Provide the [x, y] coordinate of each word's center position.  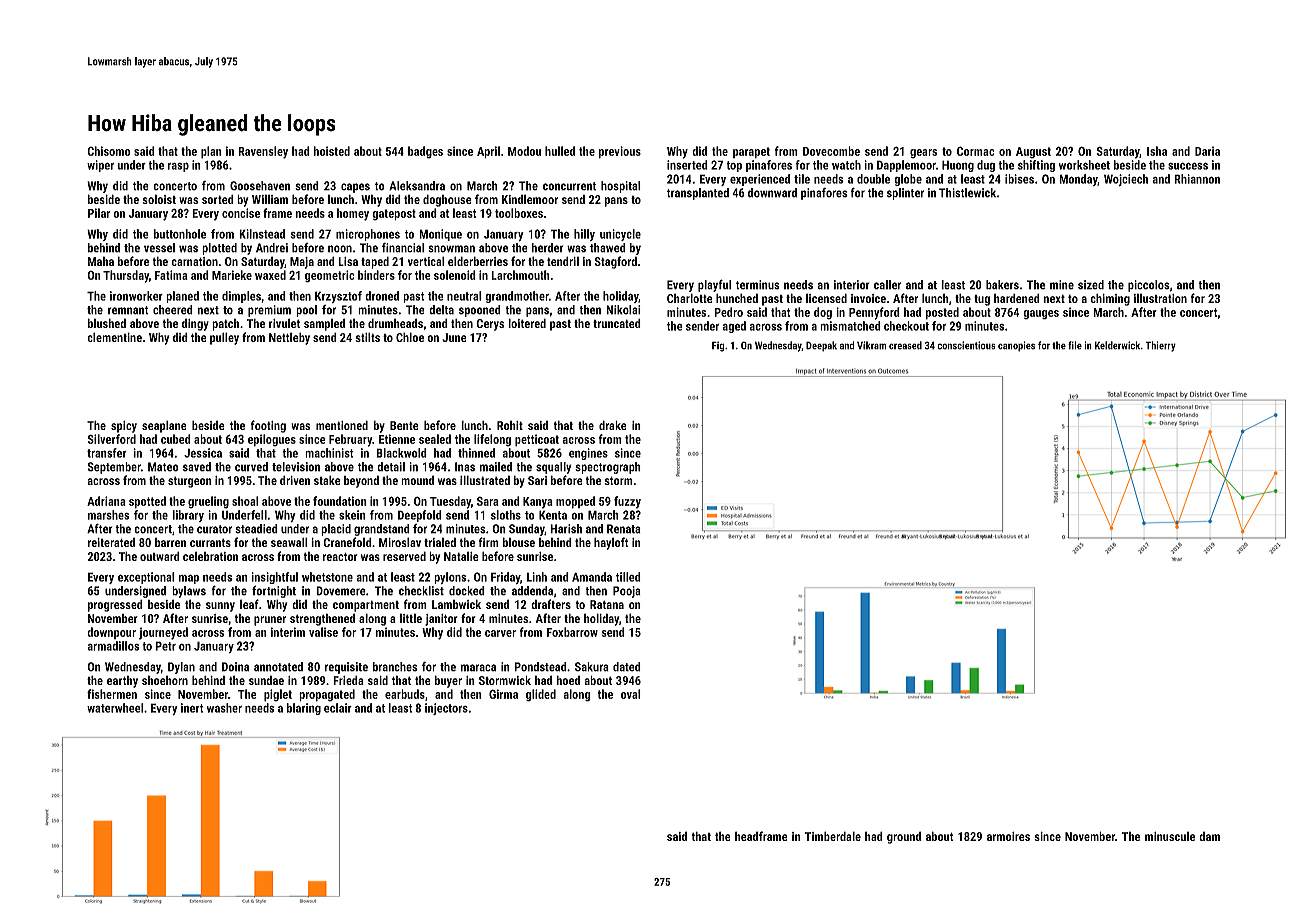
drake [613, 425]
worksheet [1084, 165]
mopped [575, 502]
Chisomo [109, 151]
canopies [1016, 346]
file [1075, 345]
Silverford [111, 439]
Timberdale [833, 836]
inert [192, 708]
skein [352, 515]
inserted [687, 165]
